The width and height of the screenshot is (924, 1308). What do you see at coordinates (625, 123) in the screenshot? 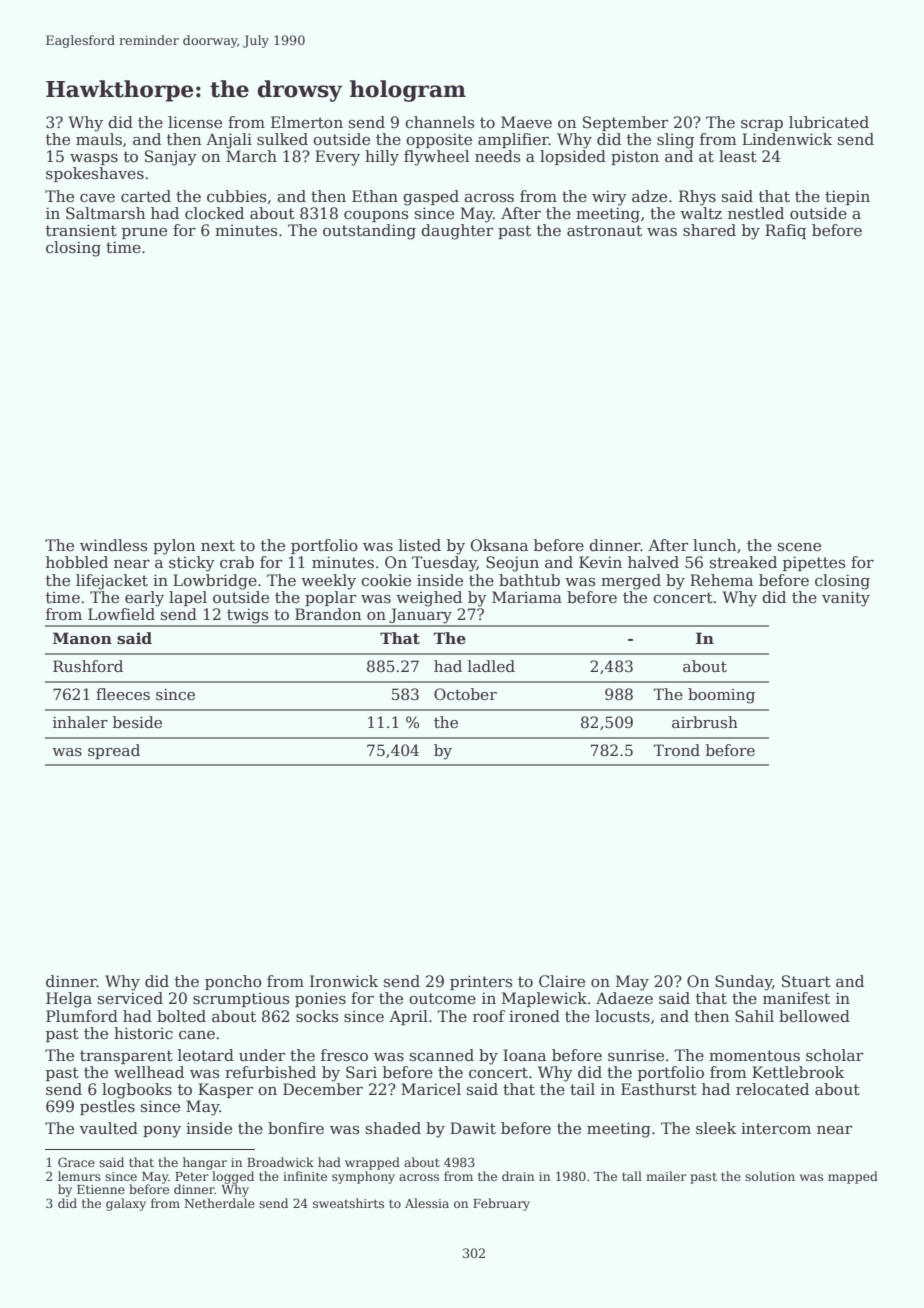
I see `September` at bounding box center [625, 123].
